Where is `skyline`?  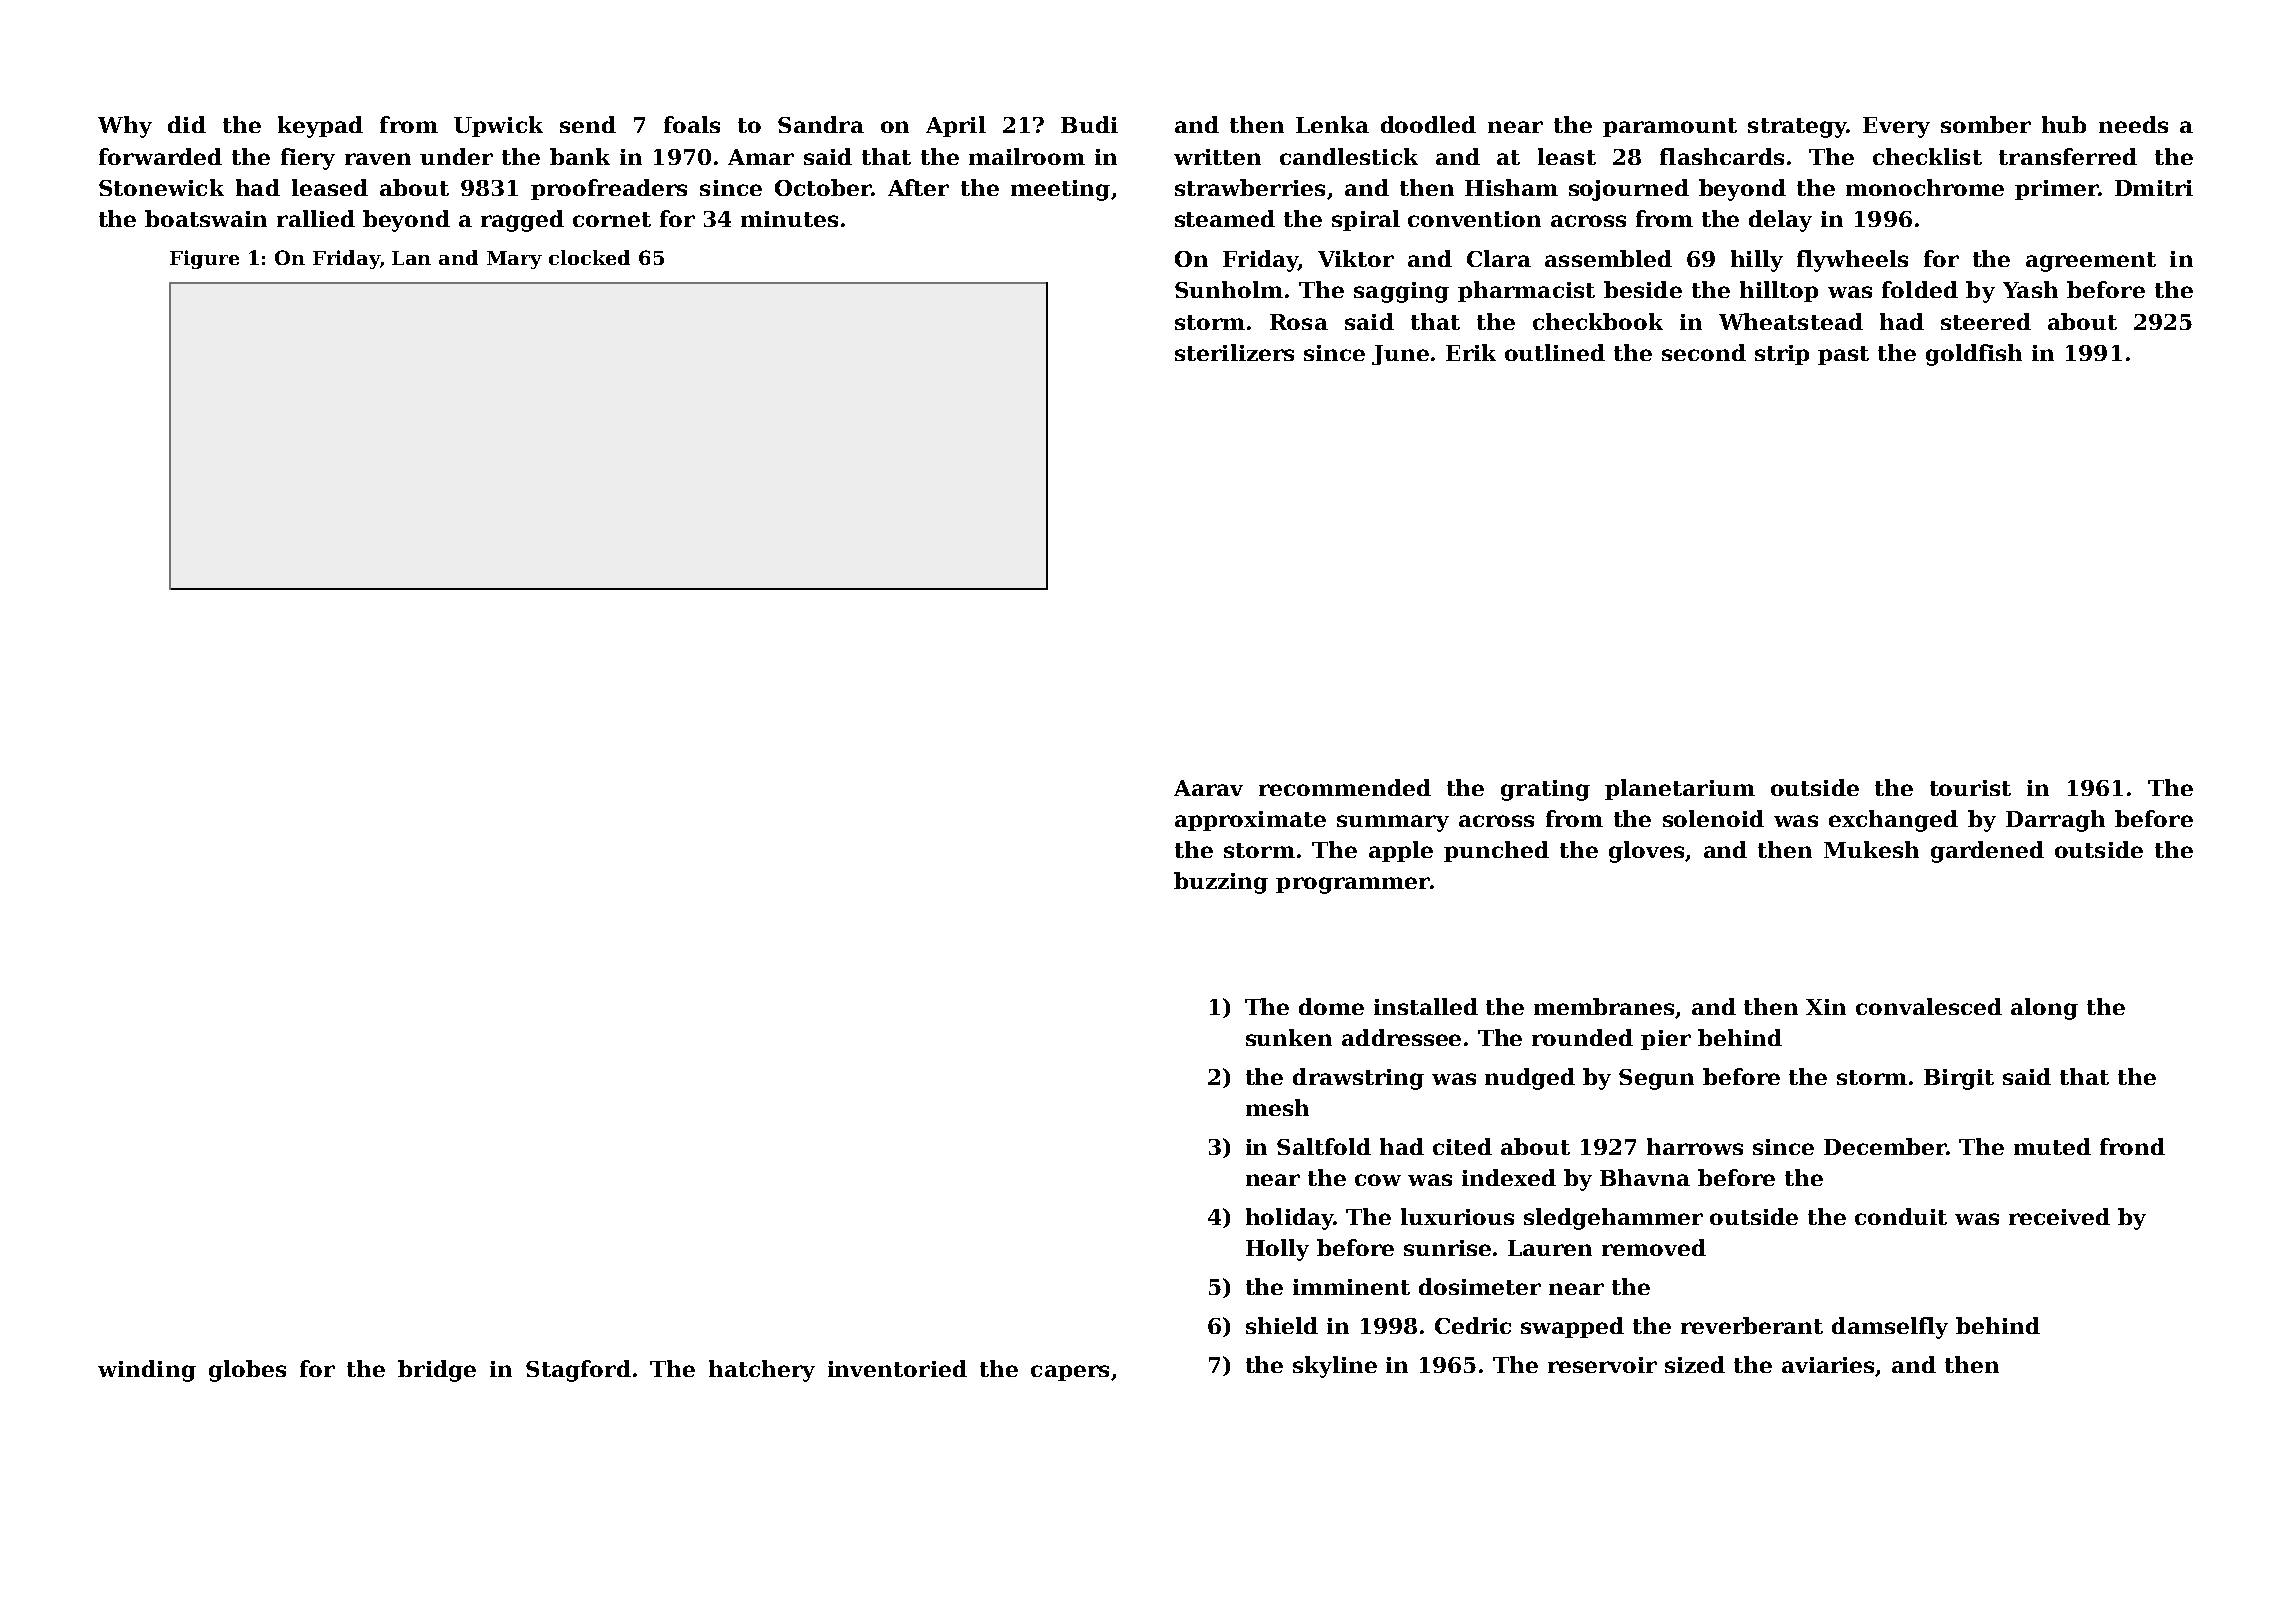 skyline is located at coordinates (1335, 1367).
